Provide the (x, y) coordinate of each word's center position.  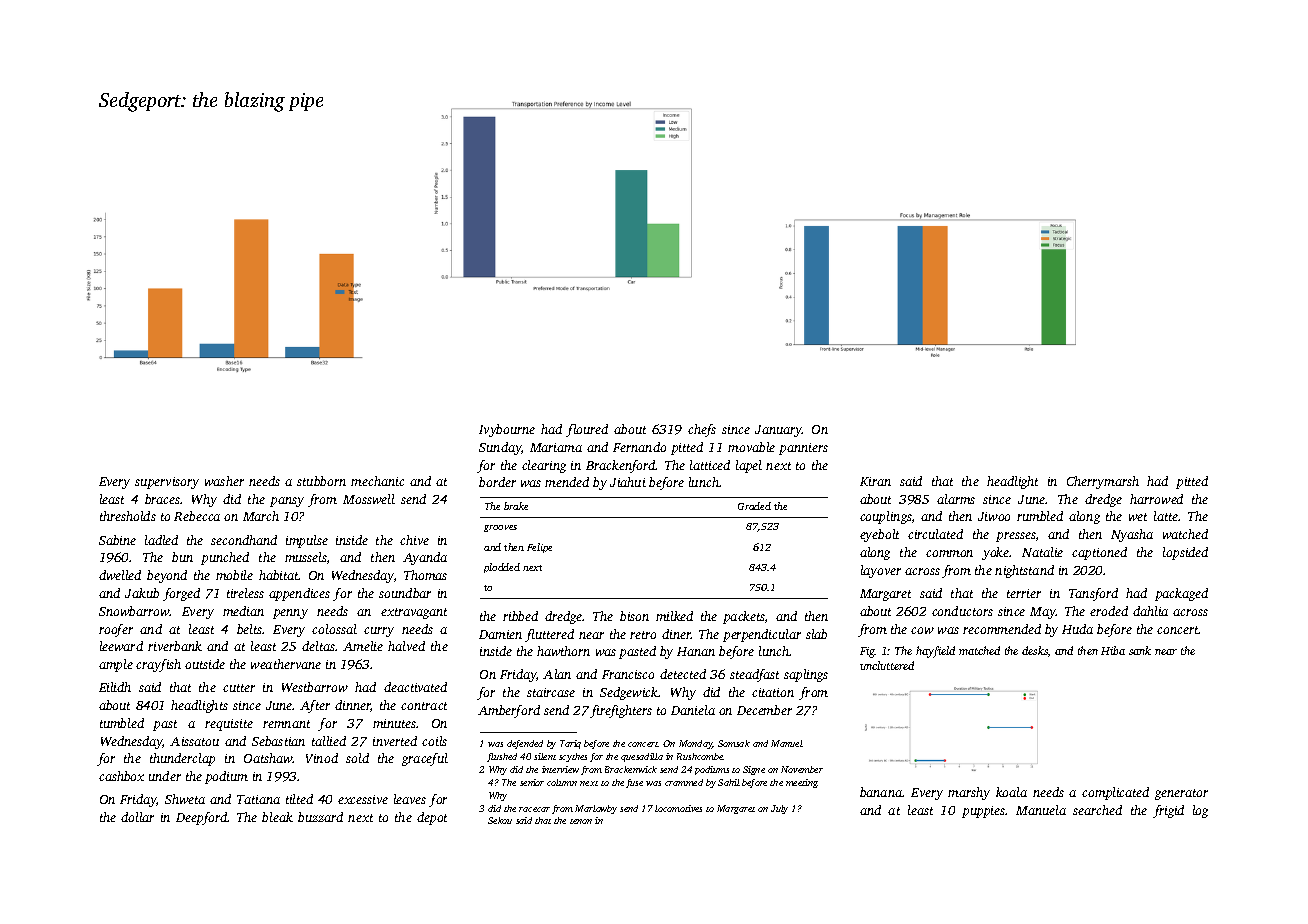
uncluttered (887, 665)
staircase (551, 692)
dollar (137, 817)
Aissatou (194, 741)
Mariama (556, 447)
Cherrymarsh (1103, 482)
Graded (754, 506)
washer (224, 481)
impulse (307, 541)
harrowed (1156, 499)
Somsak (734, 743)
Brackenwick (631, 769)
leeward (121, 646)
